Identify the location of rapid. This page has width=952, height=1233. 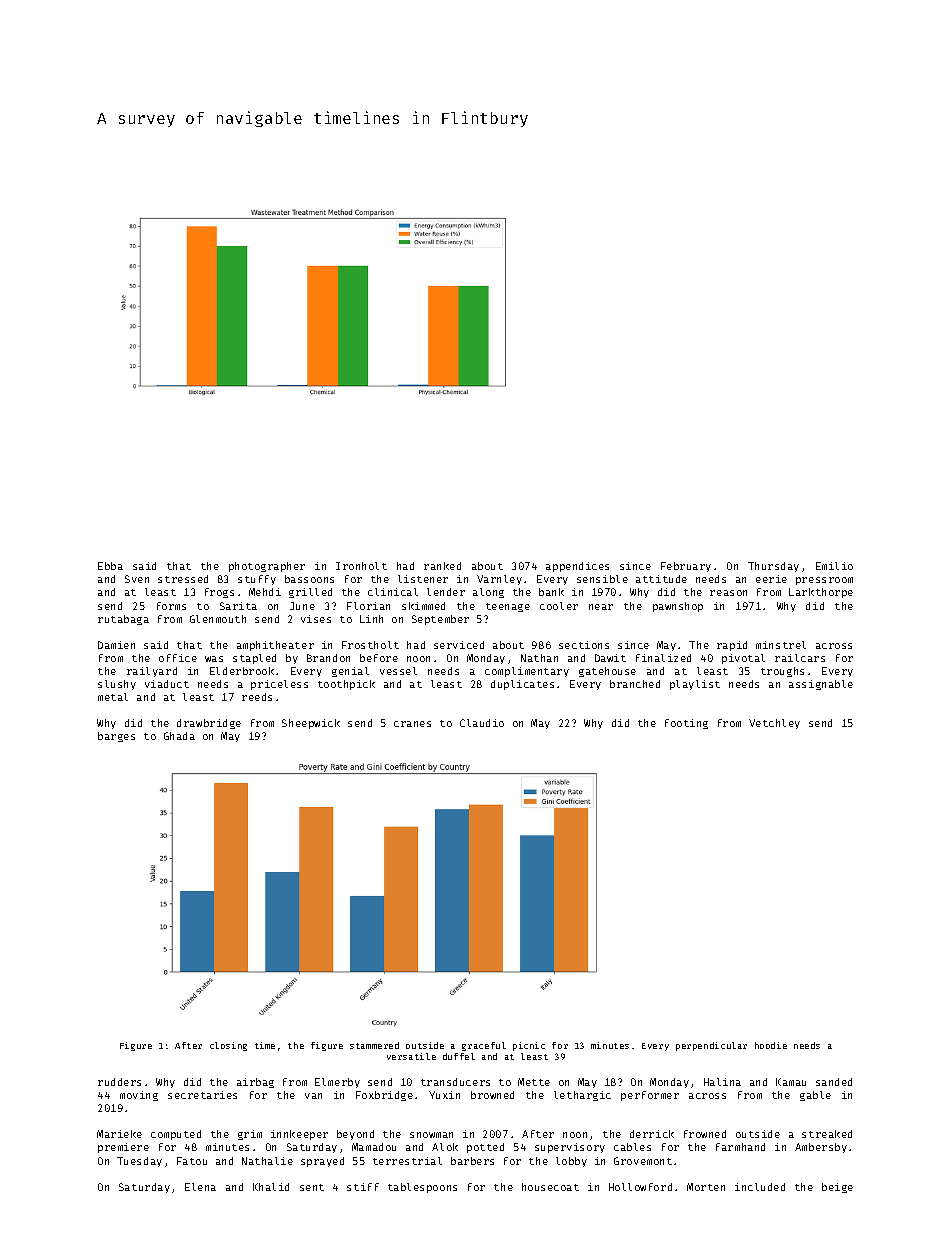
(732, 646).
